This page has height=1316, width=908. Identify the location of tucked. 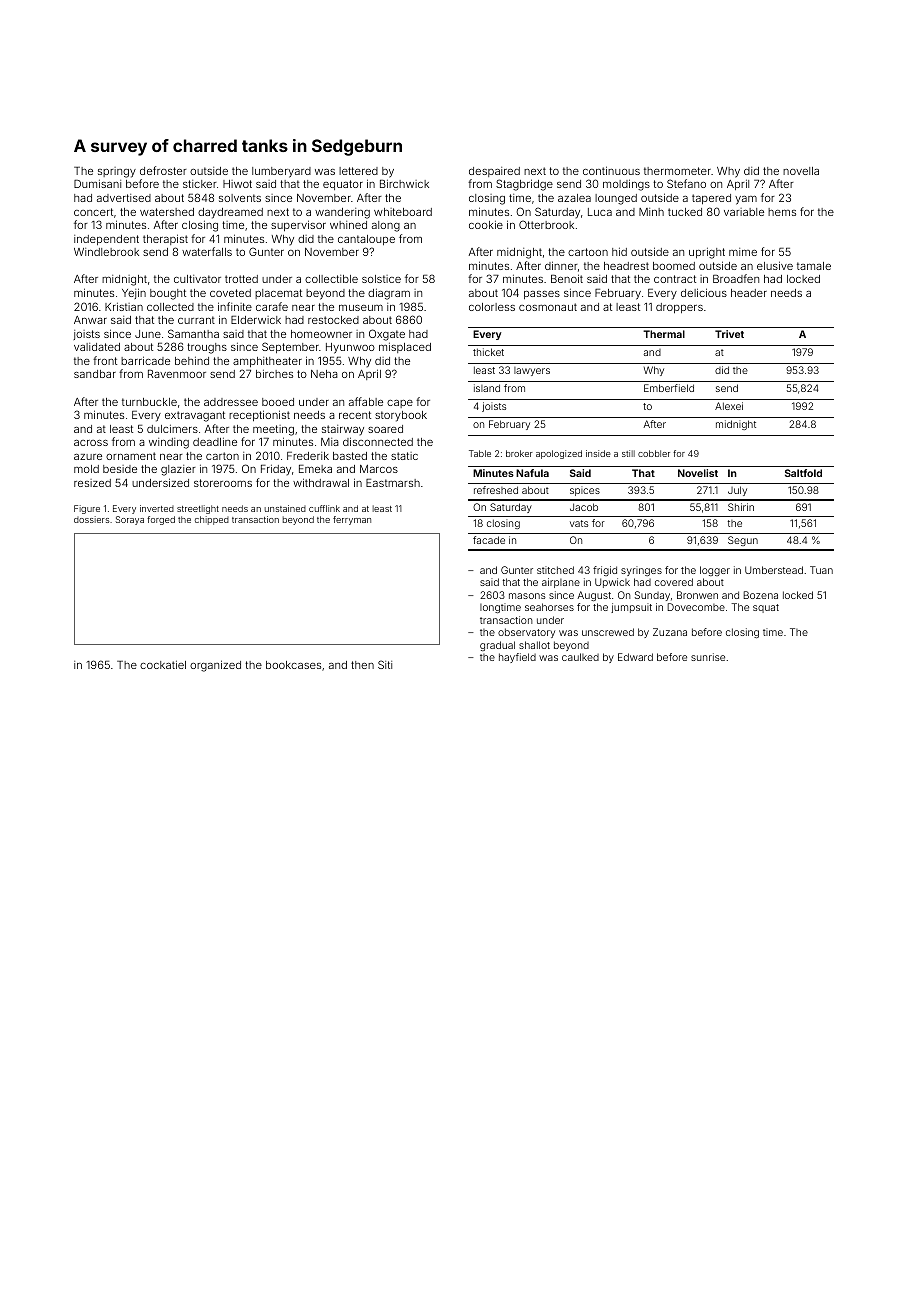
(685, 212).
